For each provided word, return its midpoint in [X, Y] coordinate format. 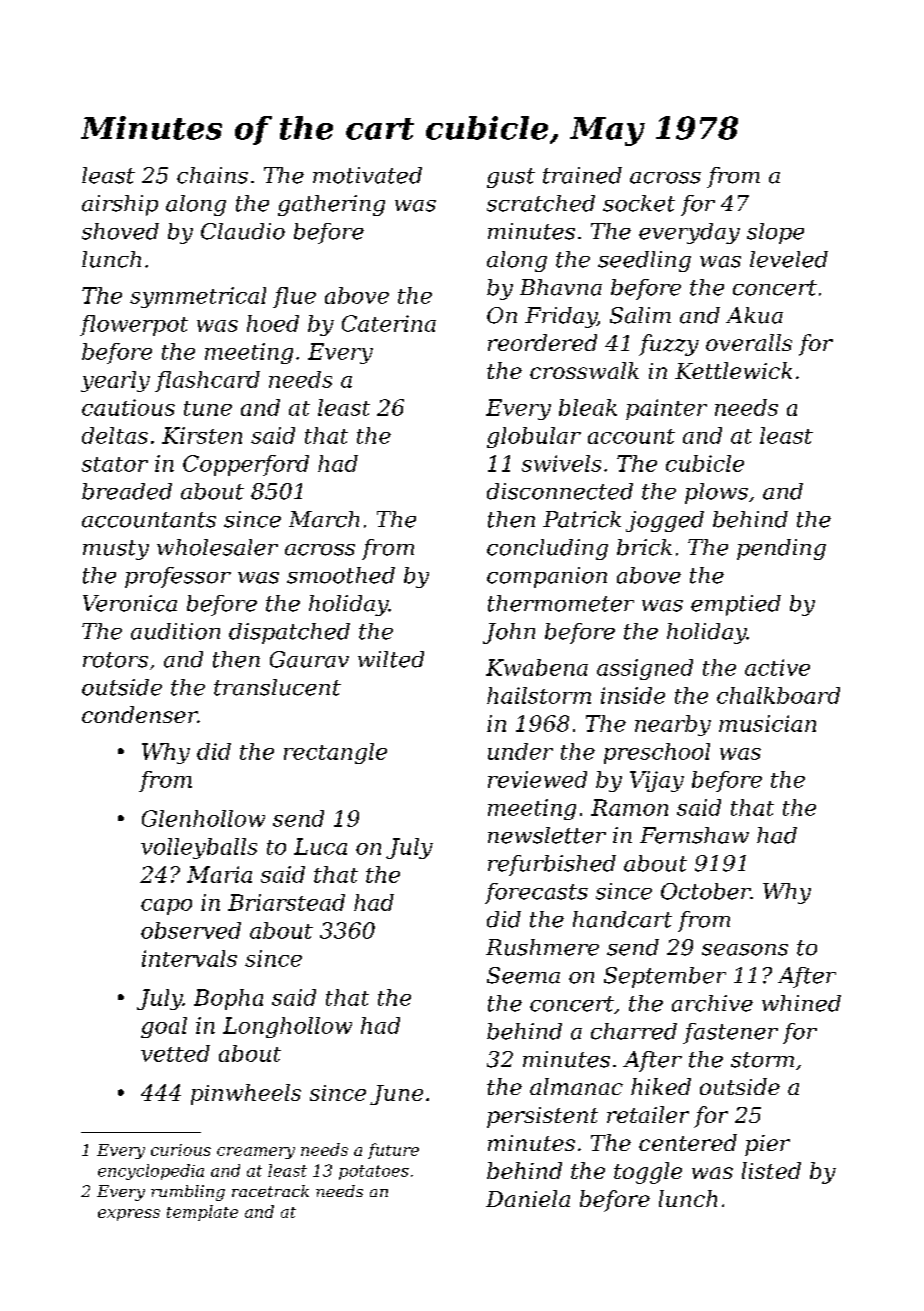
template [202, 1213]
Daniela [528, 1198]
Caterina [389, 323]
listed [771, 1170]
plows [716, 493]
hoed [273, 323]
